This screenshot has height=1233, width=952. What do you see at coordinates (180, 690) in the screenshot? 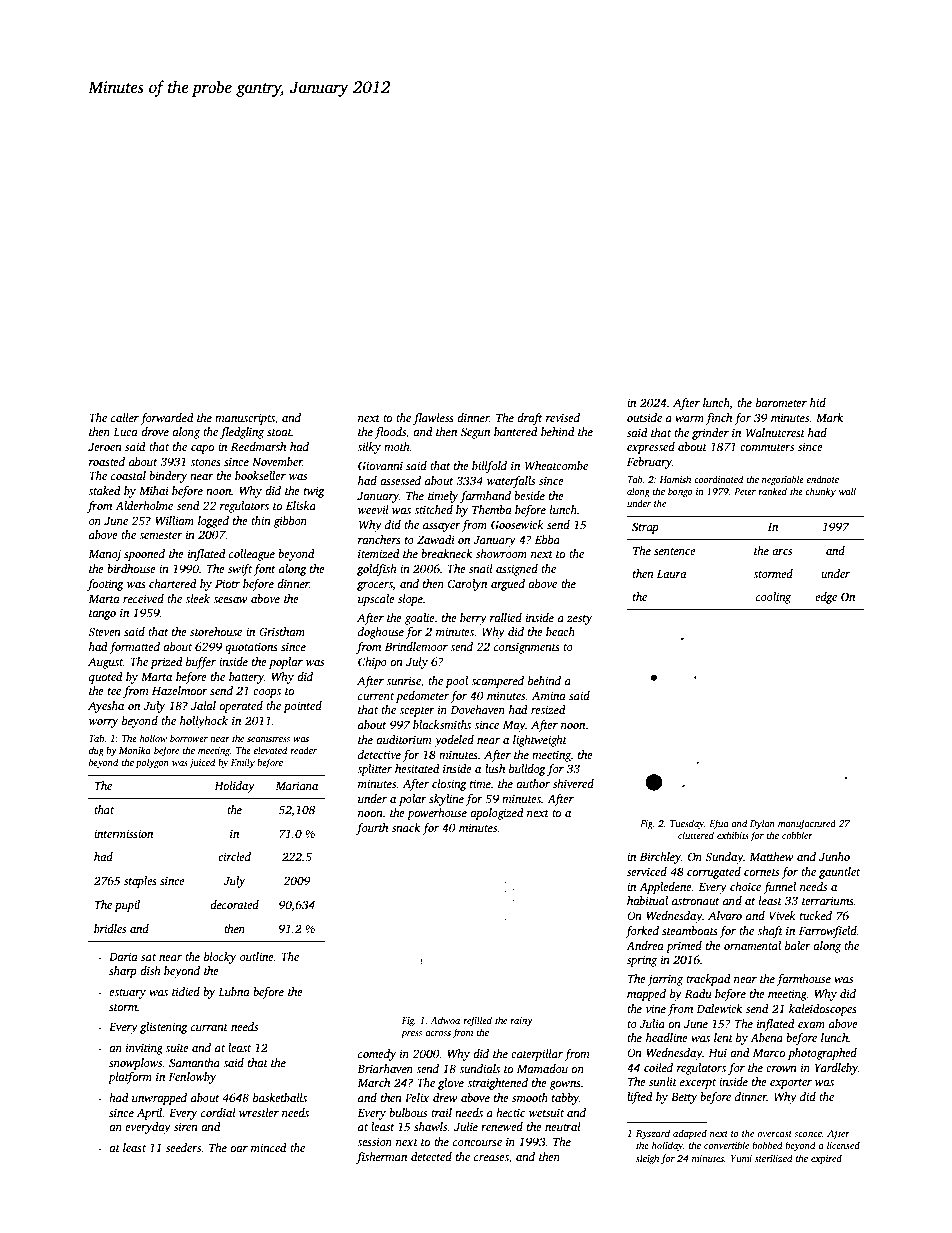
I see `Hazelmoor` at bounding box center [180, 690].
